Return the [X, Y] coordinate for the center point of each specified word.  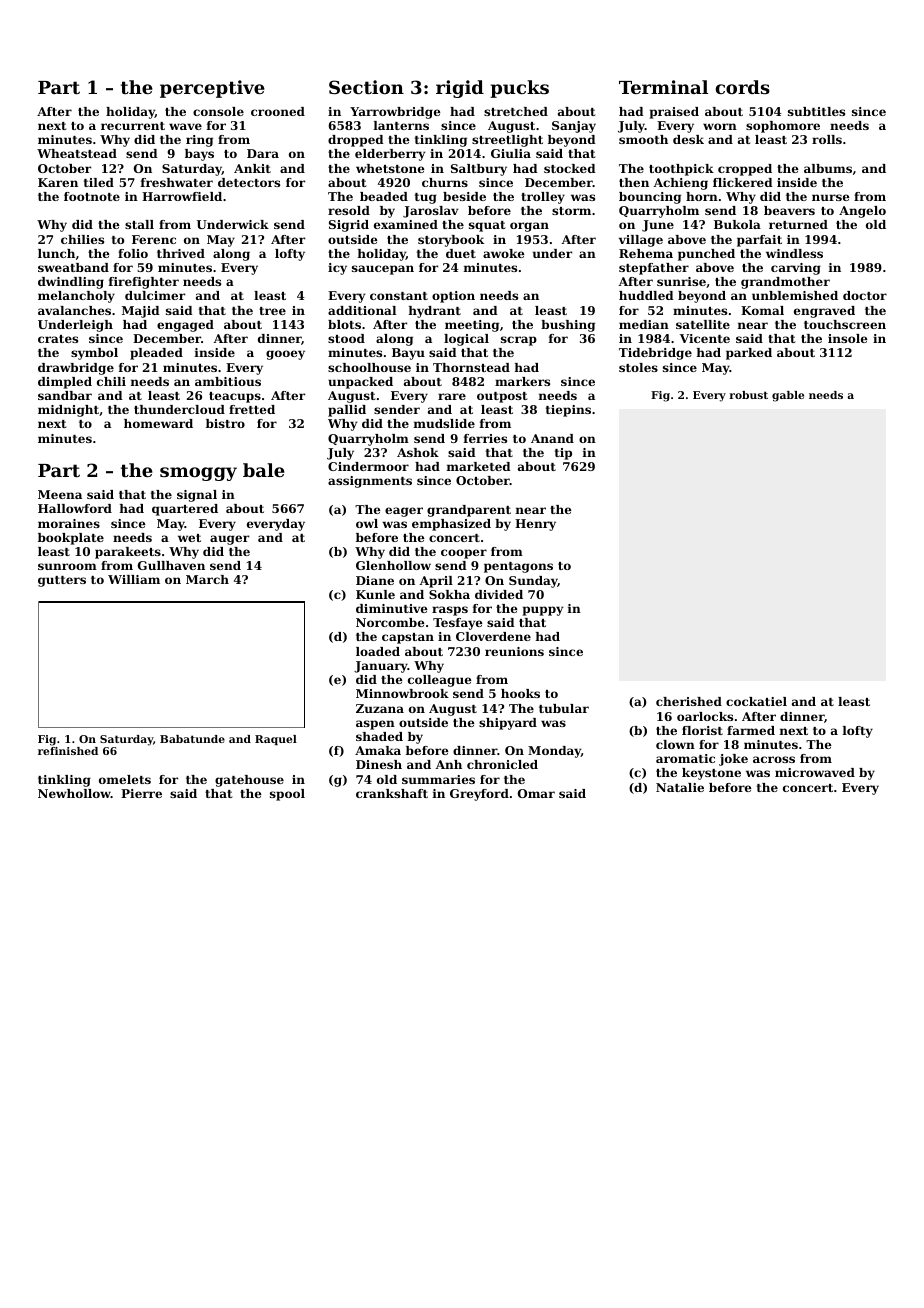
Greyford [479, 795]
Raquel [276, 740]
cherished [689, 701]
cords [743, 87]
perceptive [212, 89]
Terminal [663, 87]
